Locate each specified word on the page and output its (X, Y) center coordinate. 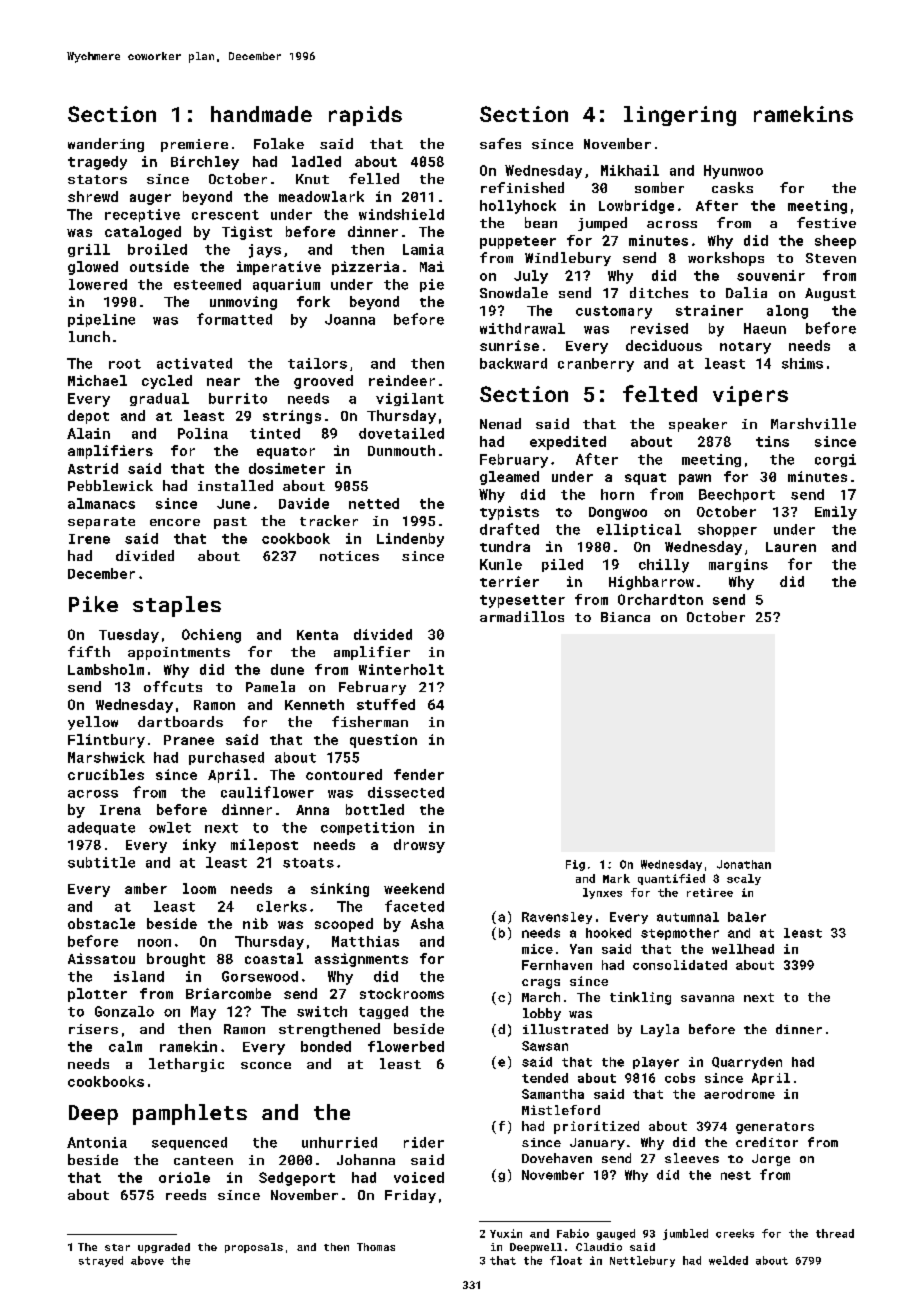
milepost (264, 846)
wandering (106, 145)
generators (775, 1128)
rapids (365, 116)
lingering (680, 116)
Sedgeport (297, 1179)
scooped (344, 925)
